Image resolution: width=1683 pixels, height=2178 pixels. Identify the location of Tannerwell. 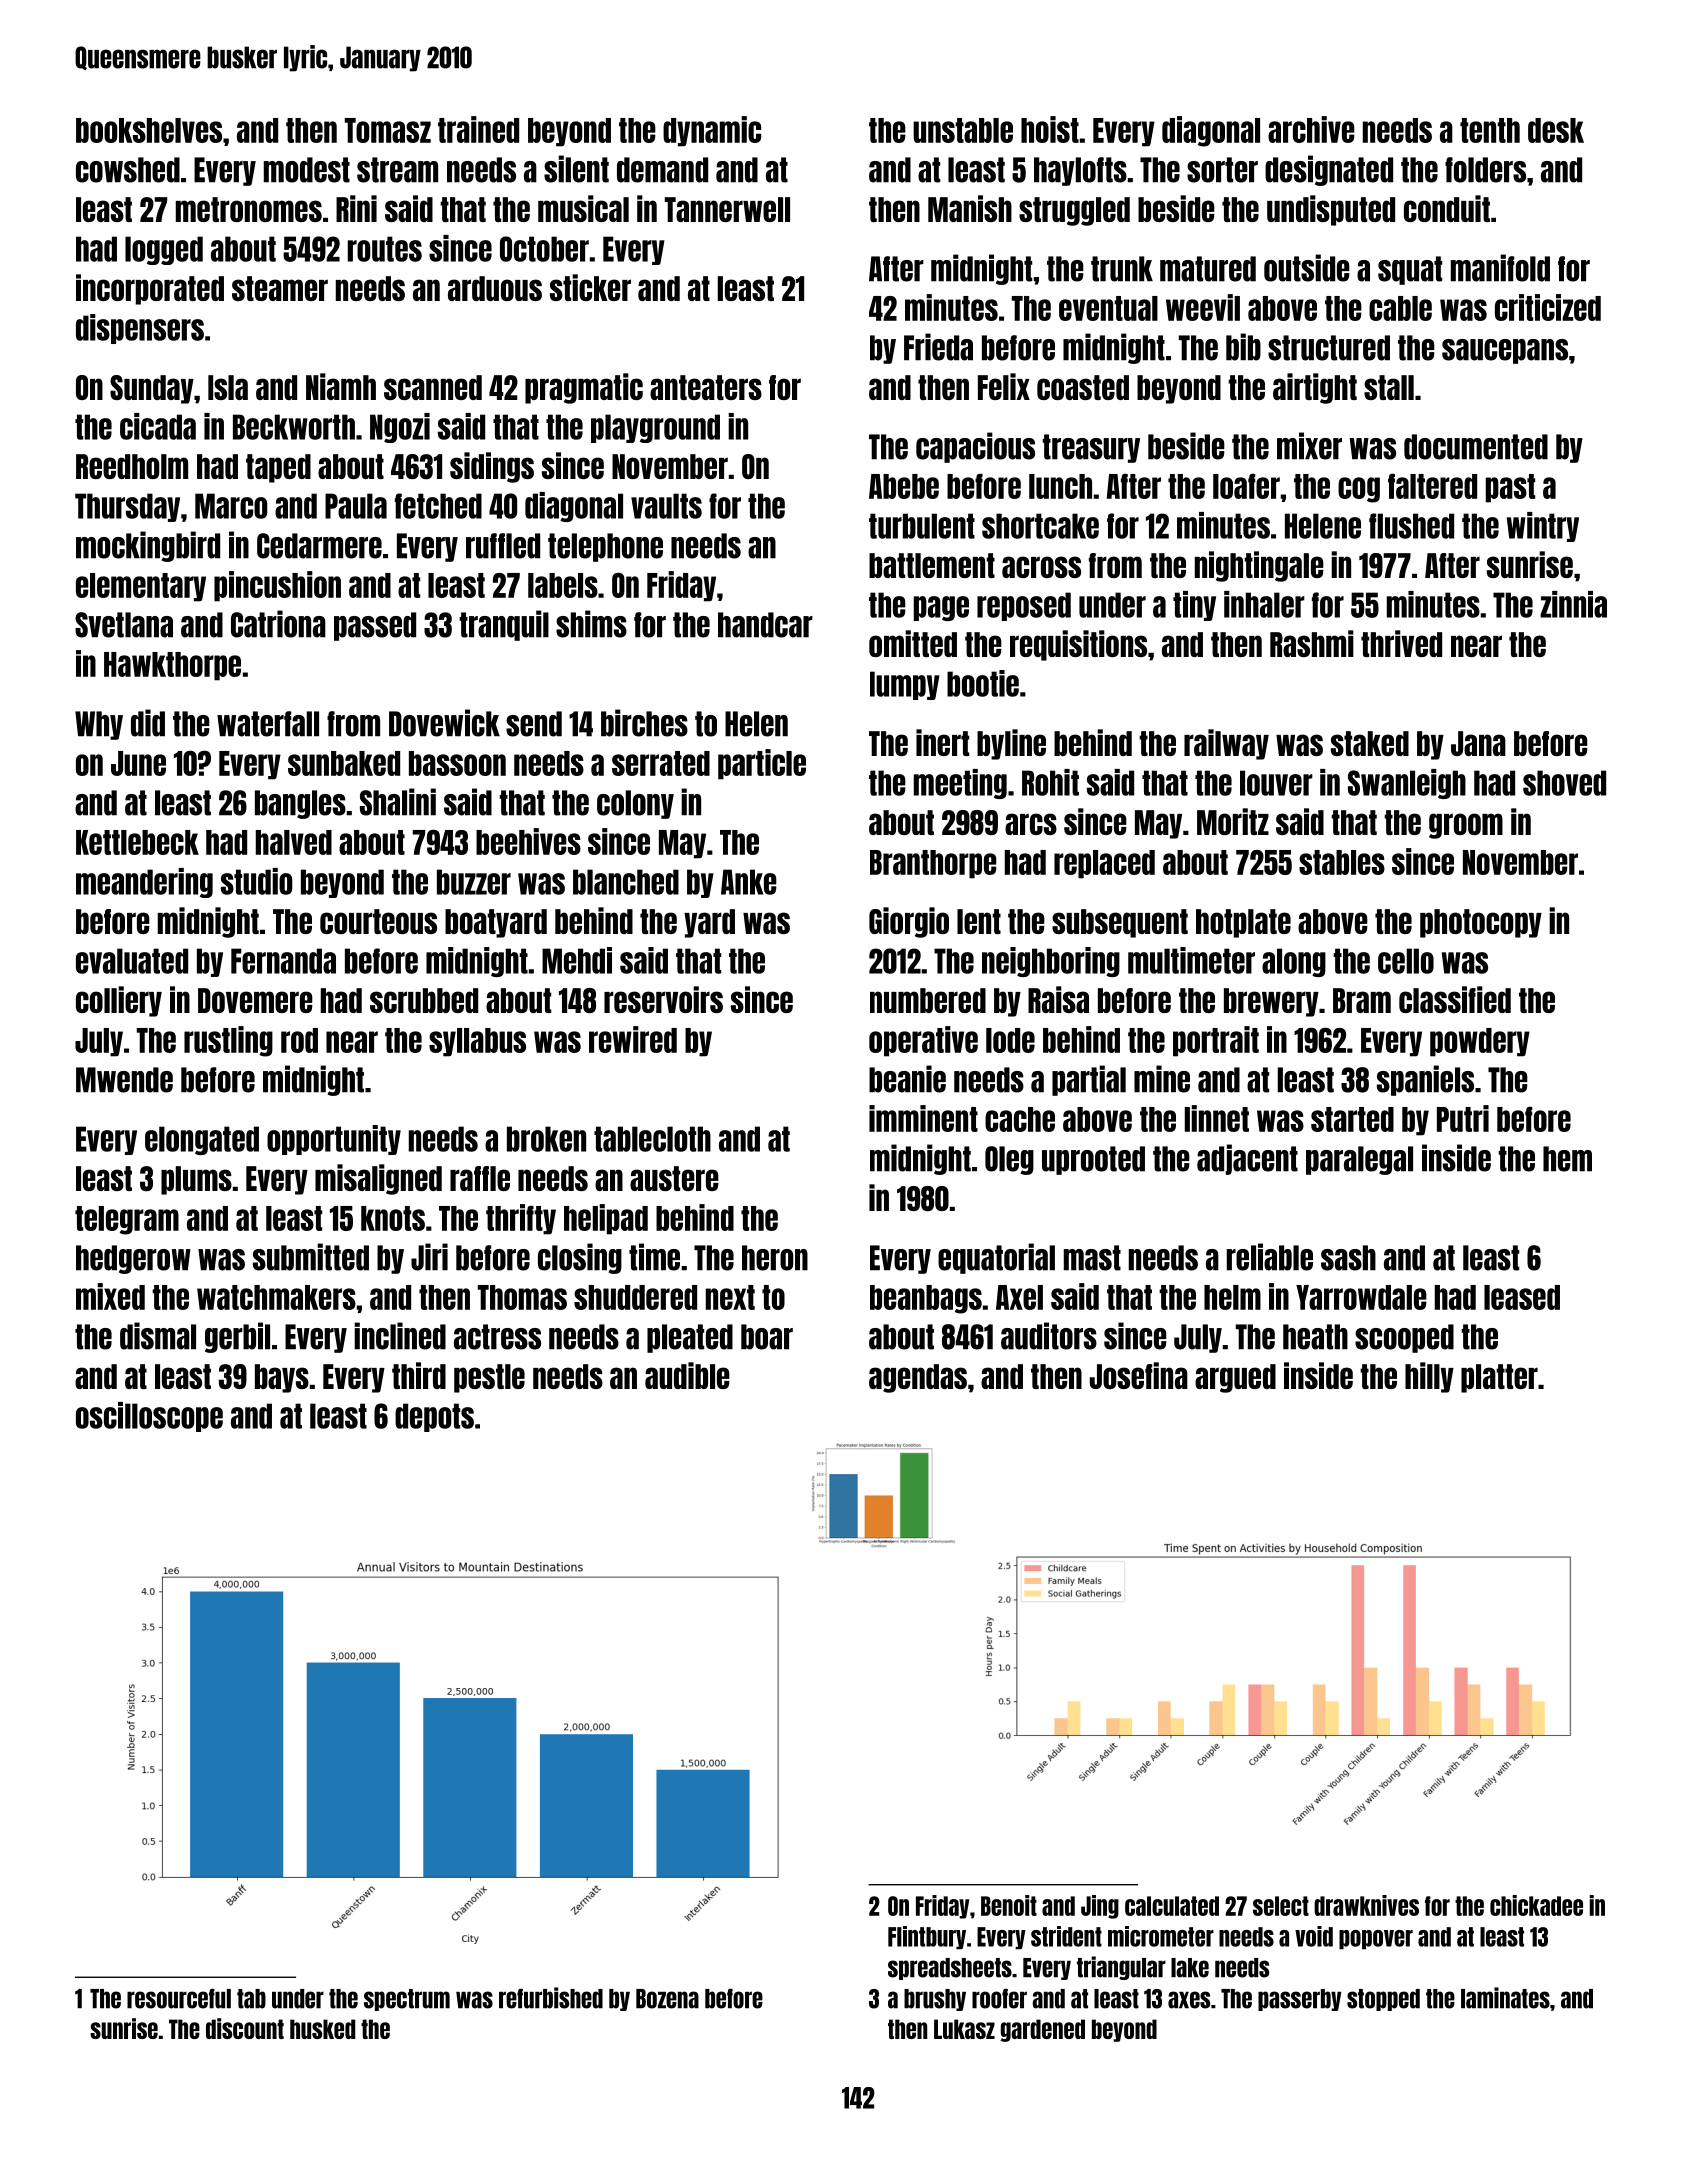
(727, 209).
